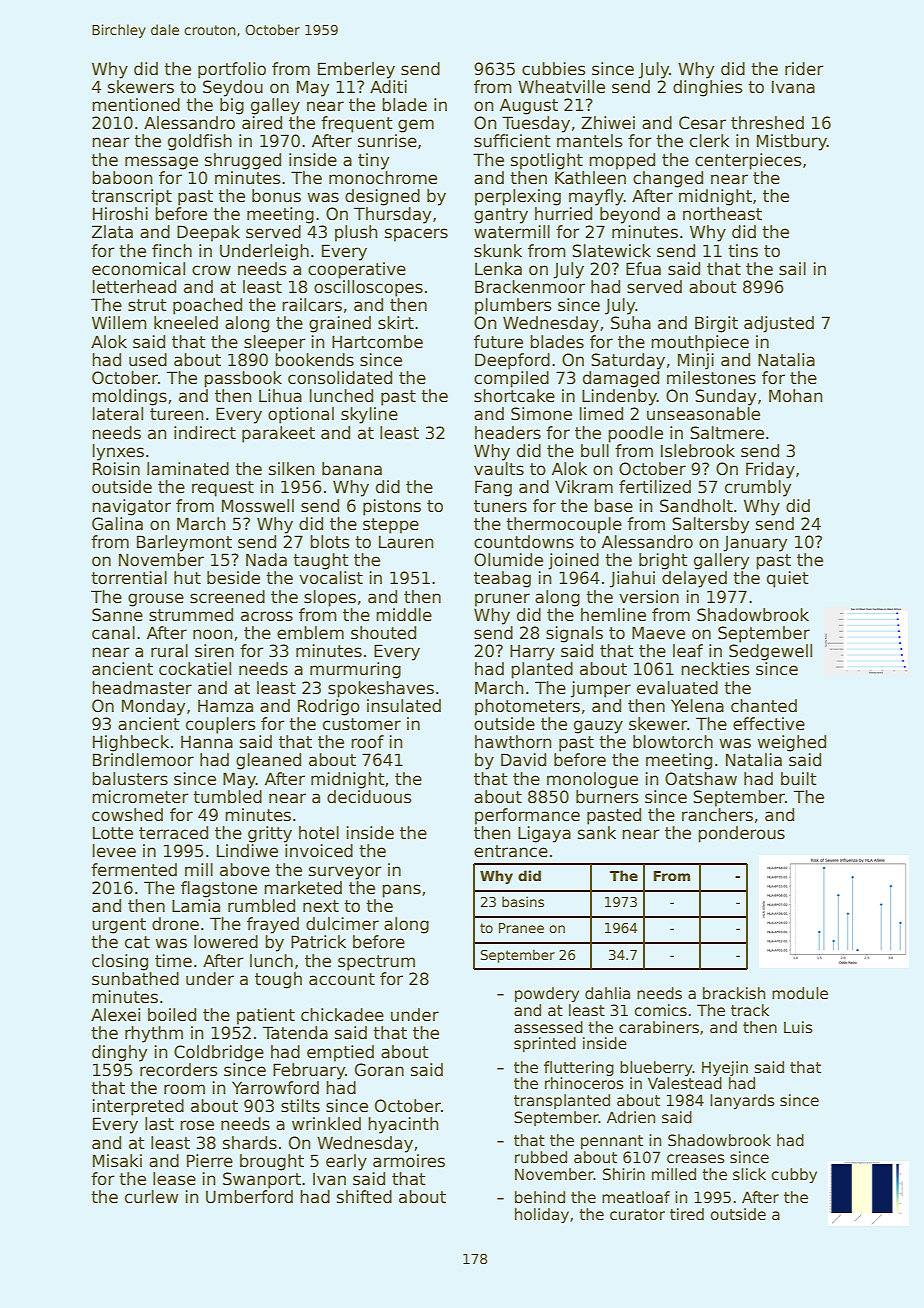  What do you see at coordinates (383, 178) in the document?
I see `monochrome` at bounding box center [383, 178].
